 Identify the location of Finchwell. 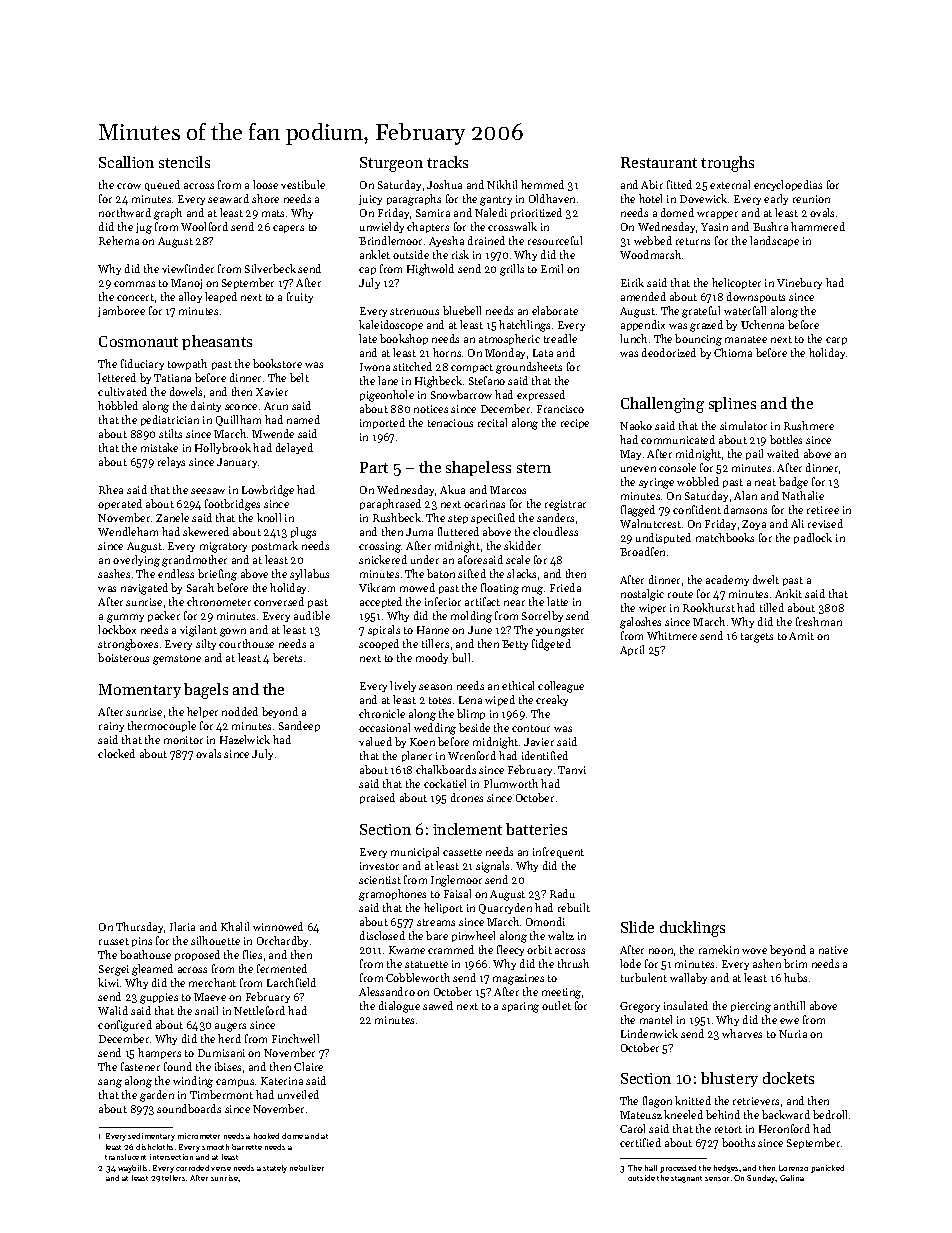
(295, 1038).
